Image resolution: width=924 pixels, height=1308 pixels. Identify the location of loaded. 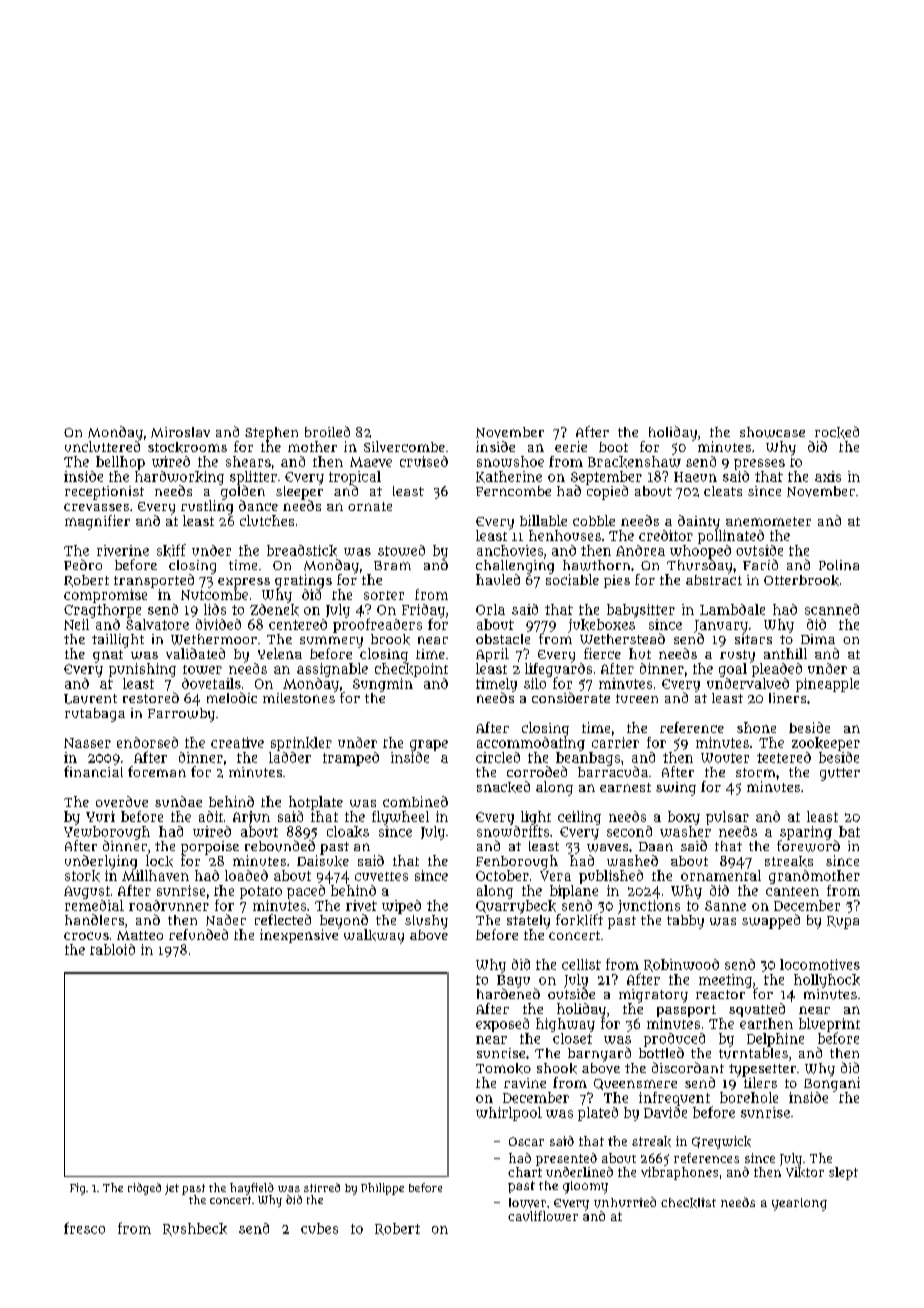
(246, 875).
